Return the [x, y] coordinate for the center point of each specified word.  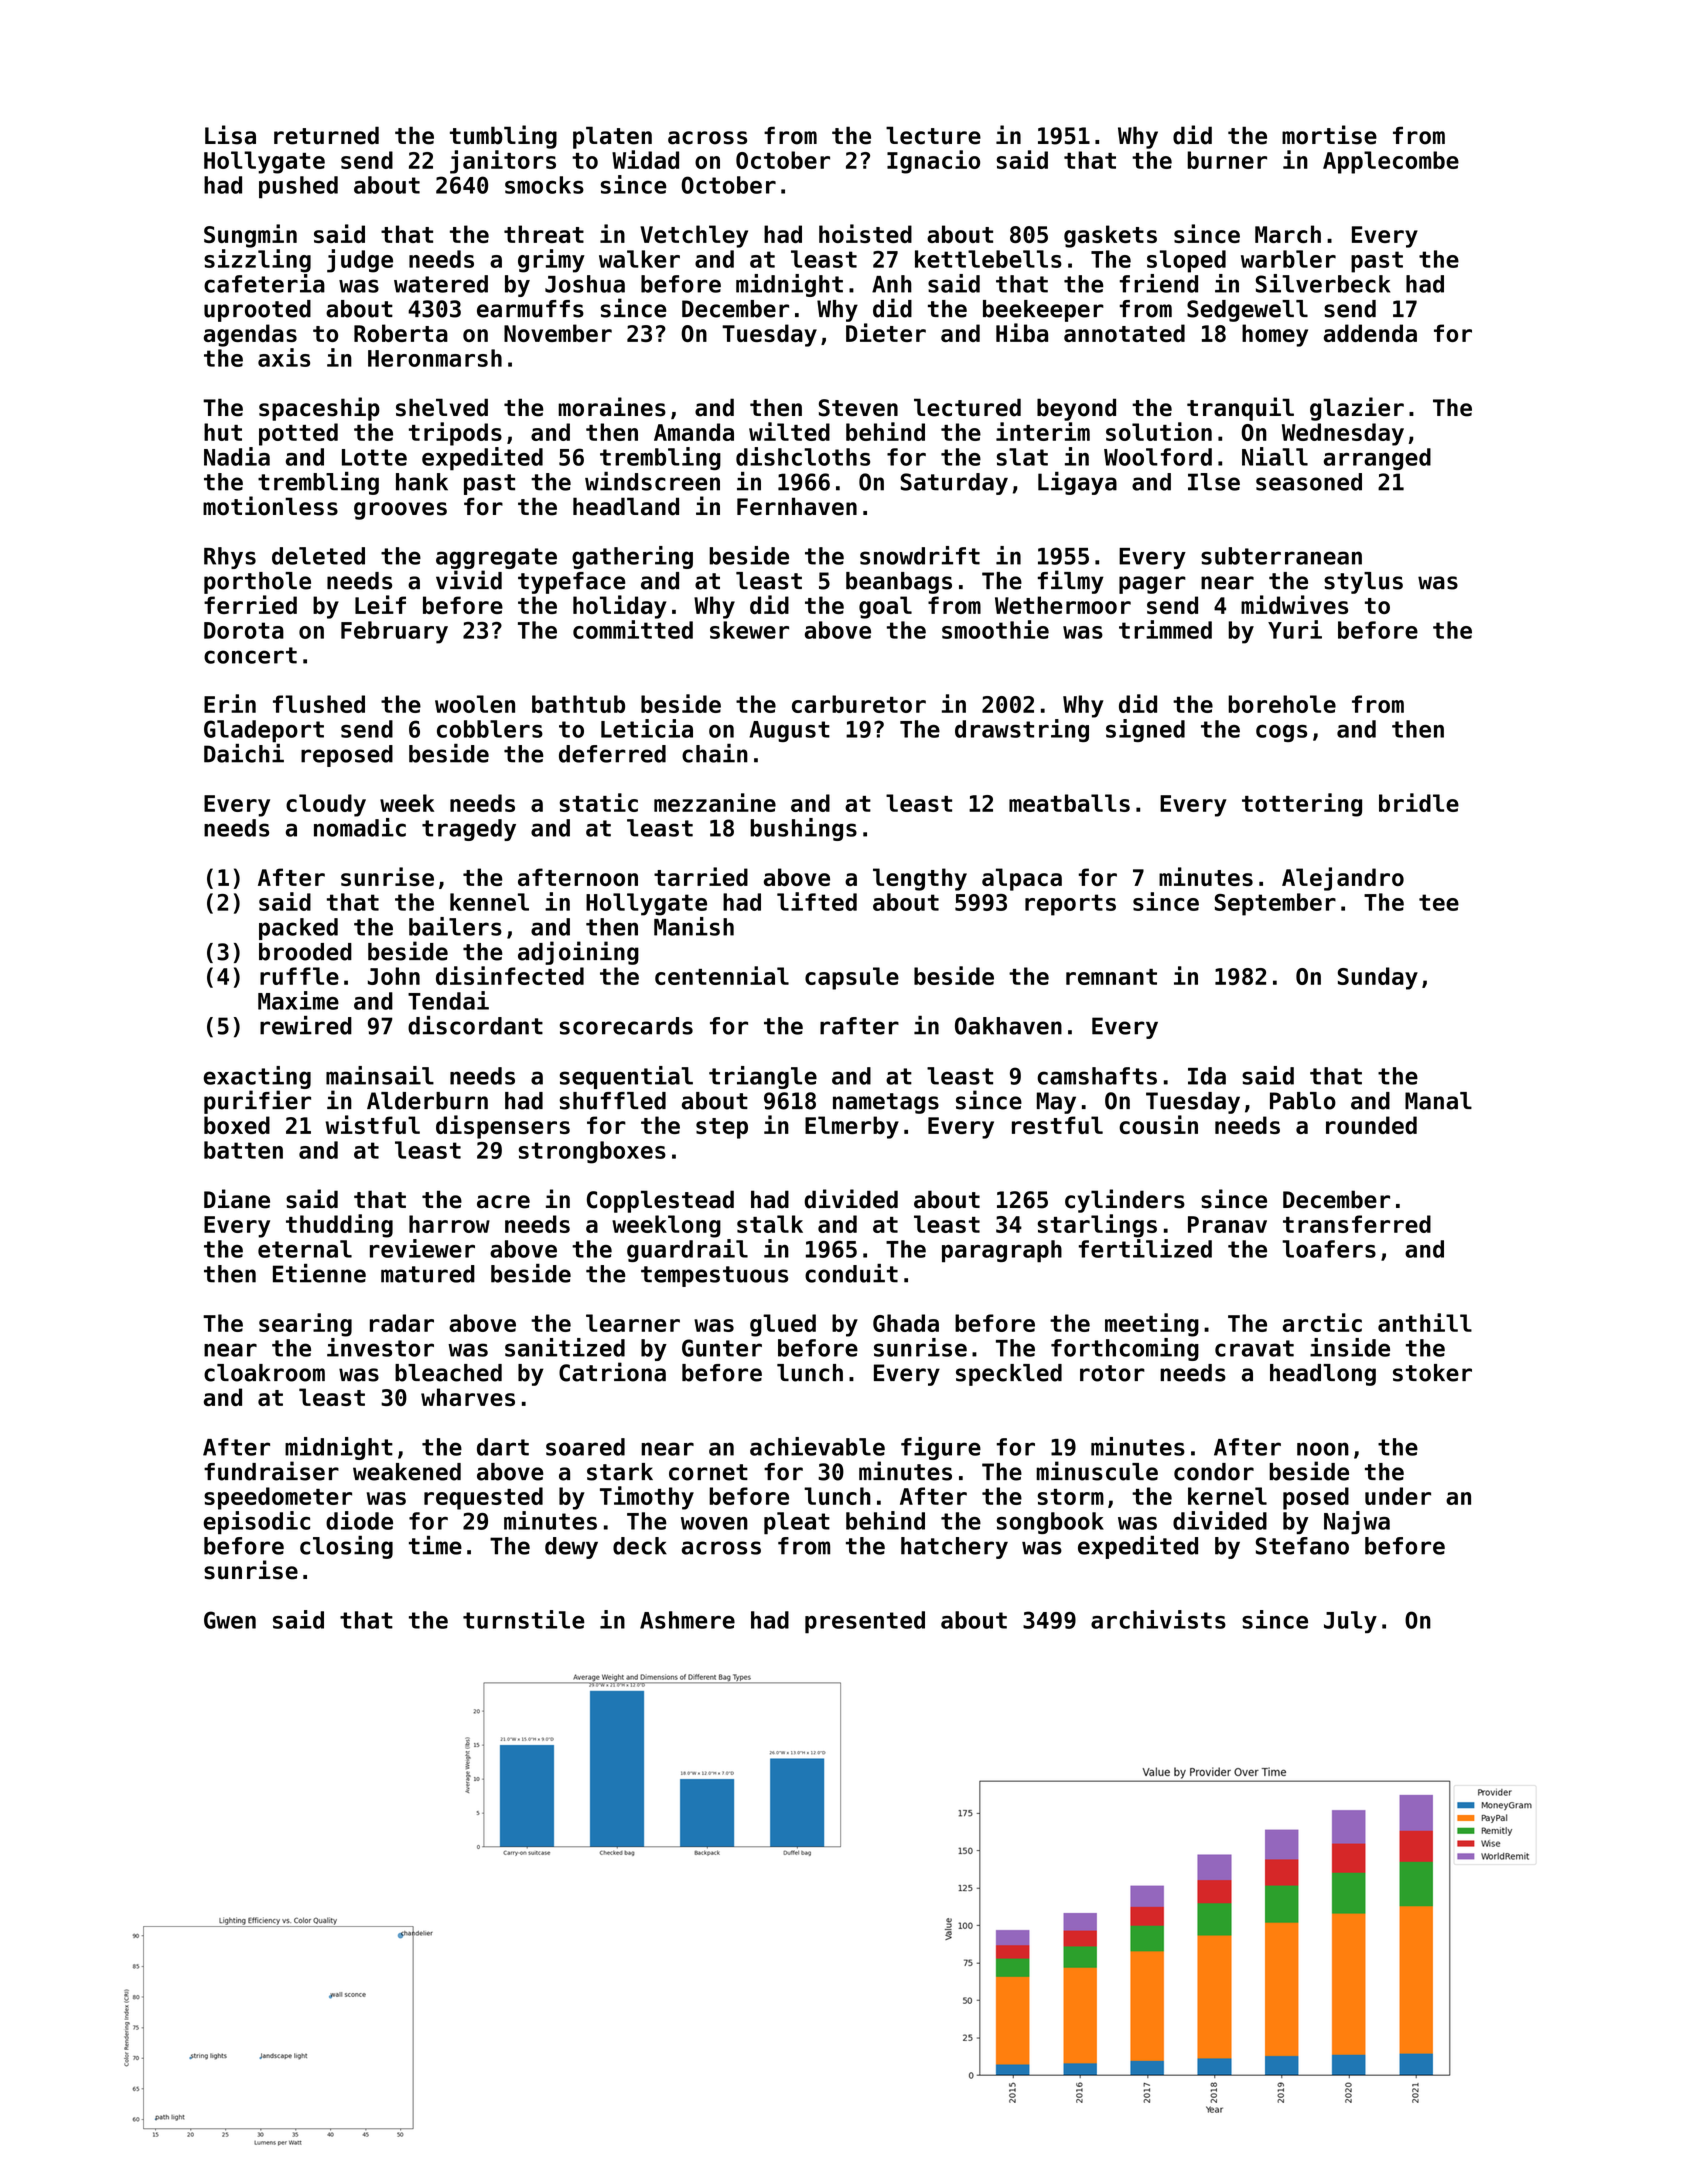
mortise [1329, 135]
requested [483, 1498]
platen [612, 137]
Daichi [244, 753]
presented [865, 1622]
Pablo [1303, 1101]
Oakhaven [1008, 1026]
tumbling [503, 137]
